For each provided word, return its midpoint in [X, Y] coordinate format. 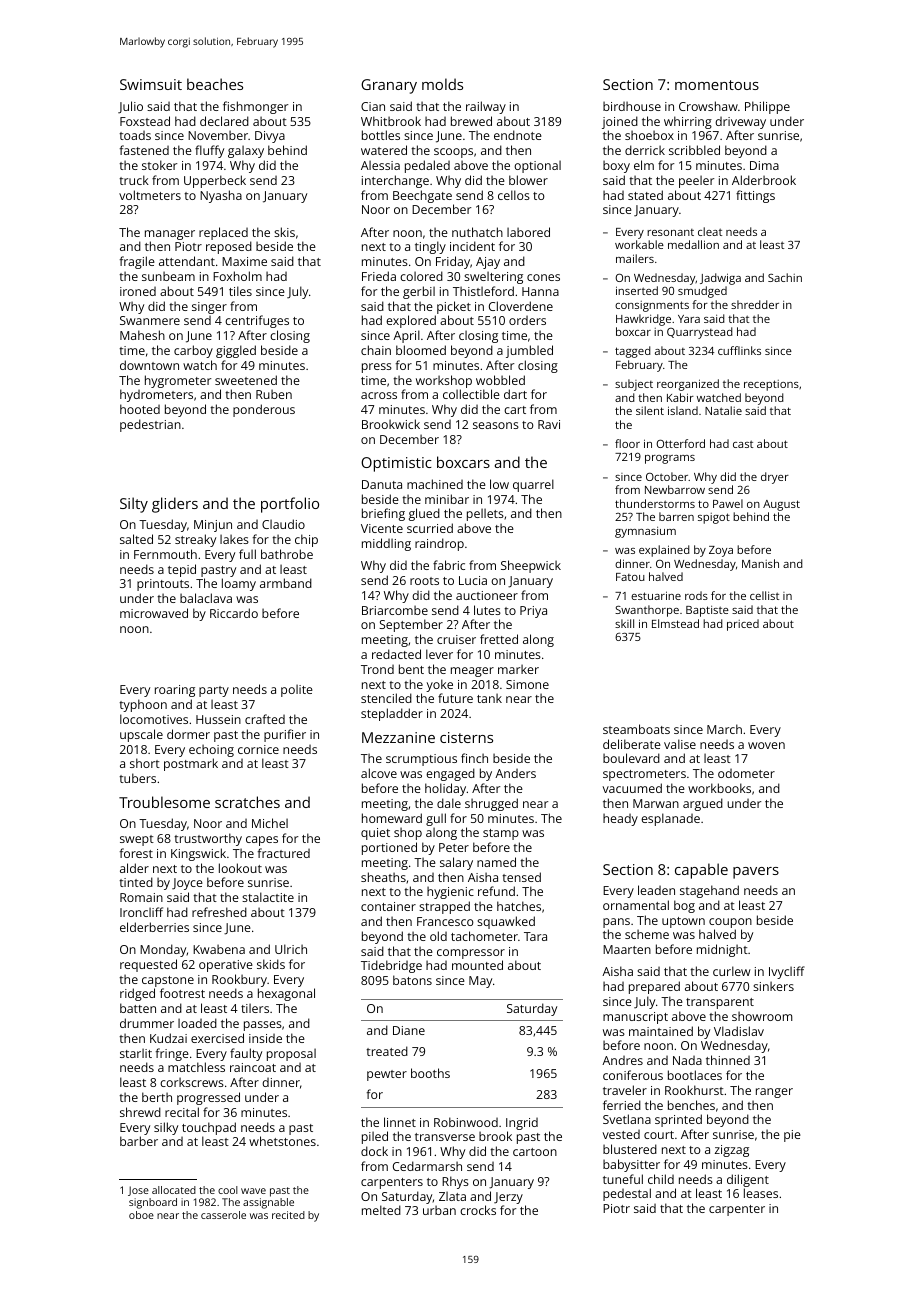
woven [766, 745]
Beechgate [422, 196]
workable [639, 244]
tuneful [623, 1179]
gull [436, 819]
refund [496, 891]
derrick [645, 150]
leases [761, 1193]
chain [376, 350]
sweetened [246, 380]
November [218, 135]
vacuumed [632, 788]
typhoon [143, 705]
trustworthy [208, 839]
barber [139, 1141]
